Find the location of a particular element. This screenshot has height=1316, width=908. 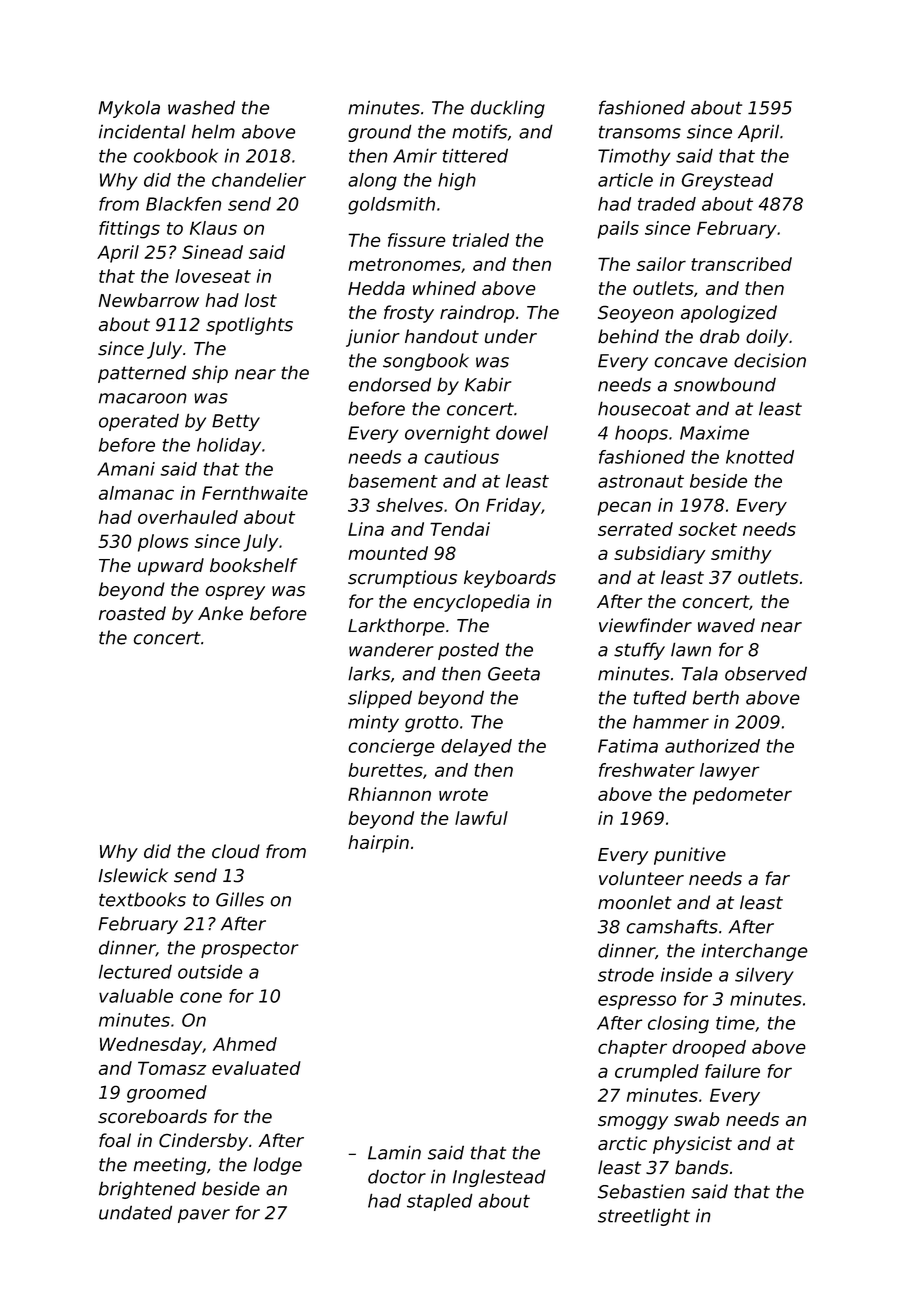

transoms is located at coordinates (640, 132).
